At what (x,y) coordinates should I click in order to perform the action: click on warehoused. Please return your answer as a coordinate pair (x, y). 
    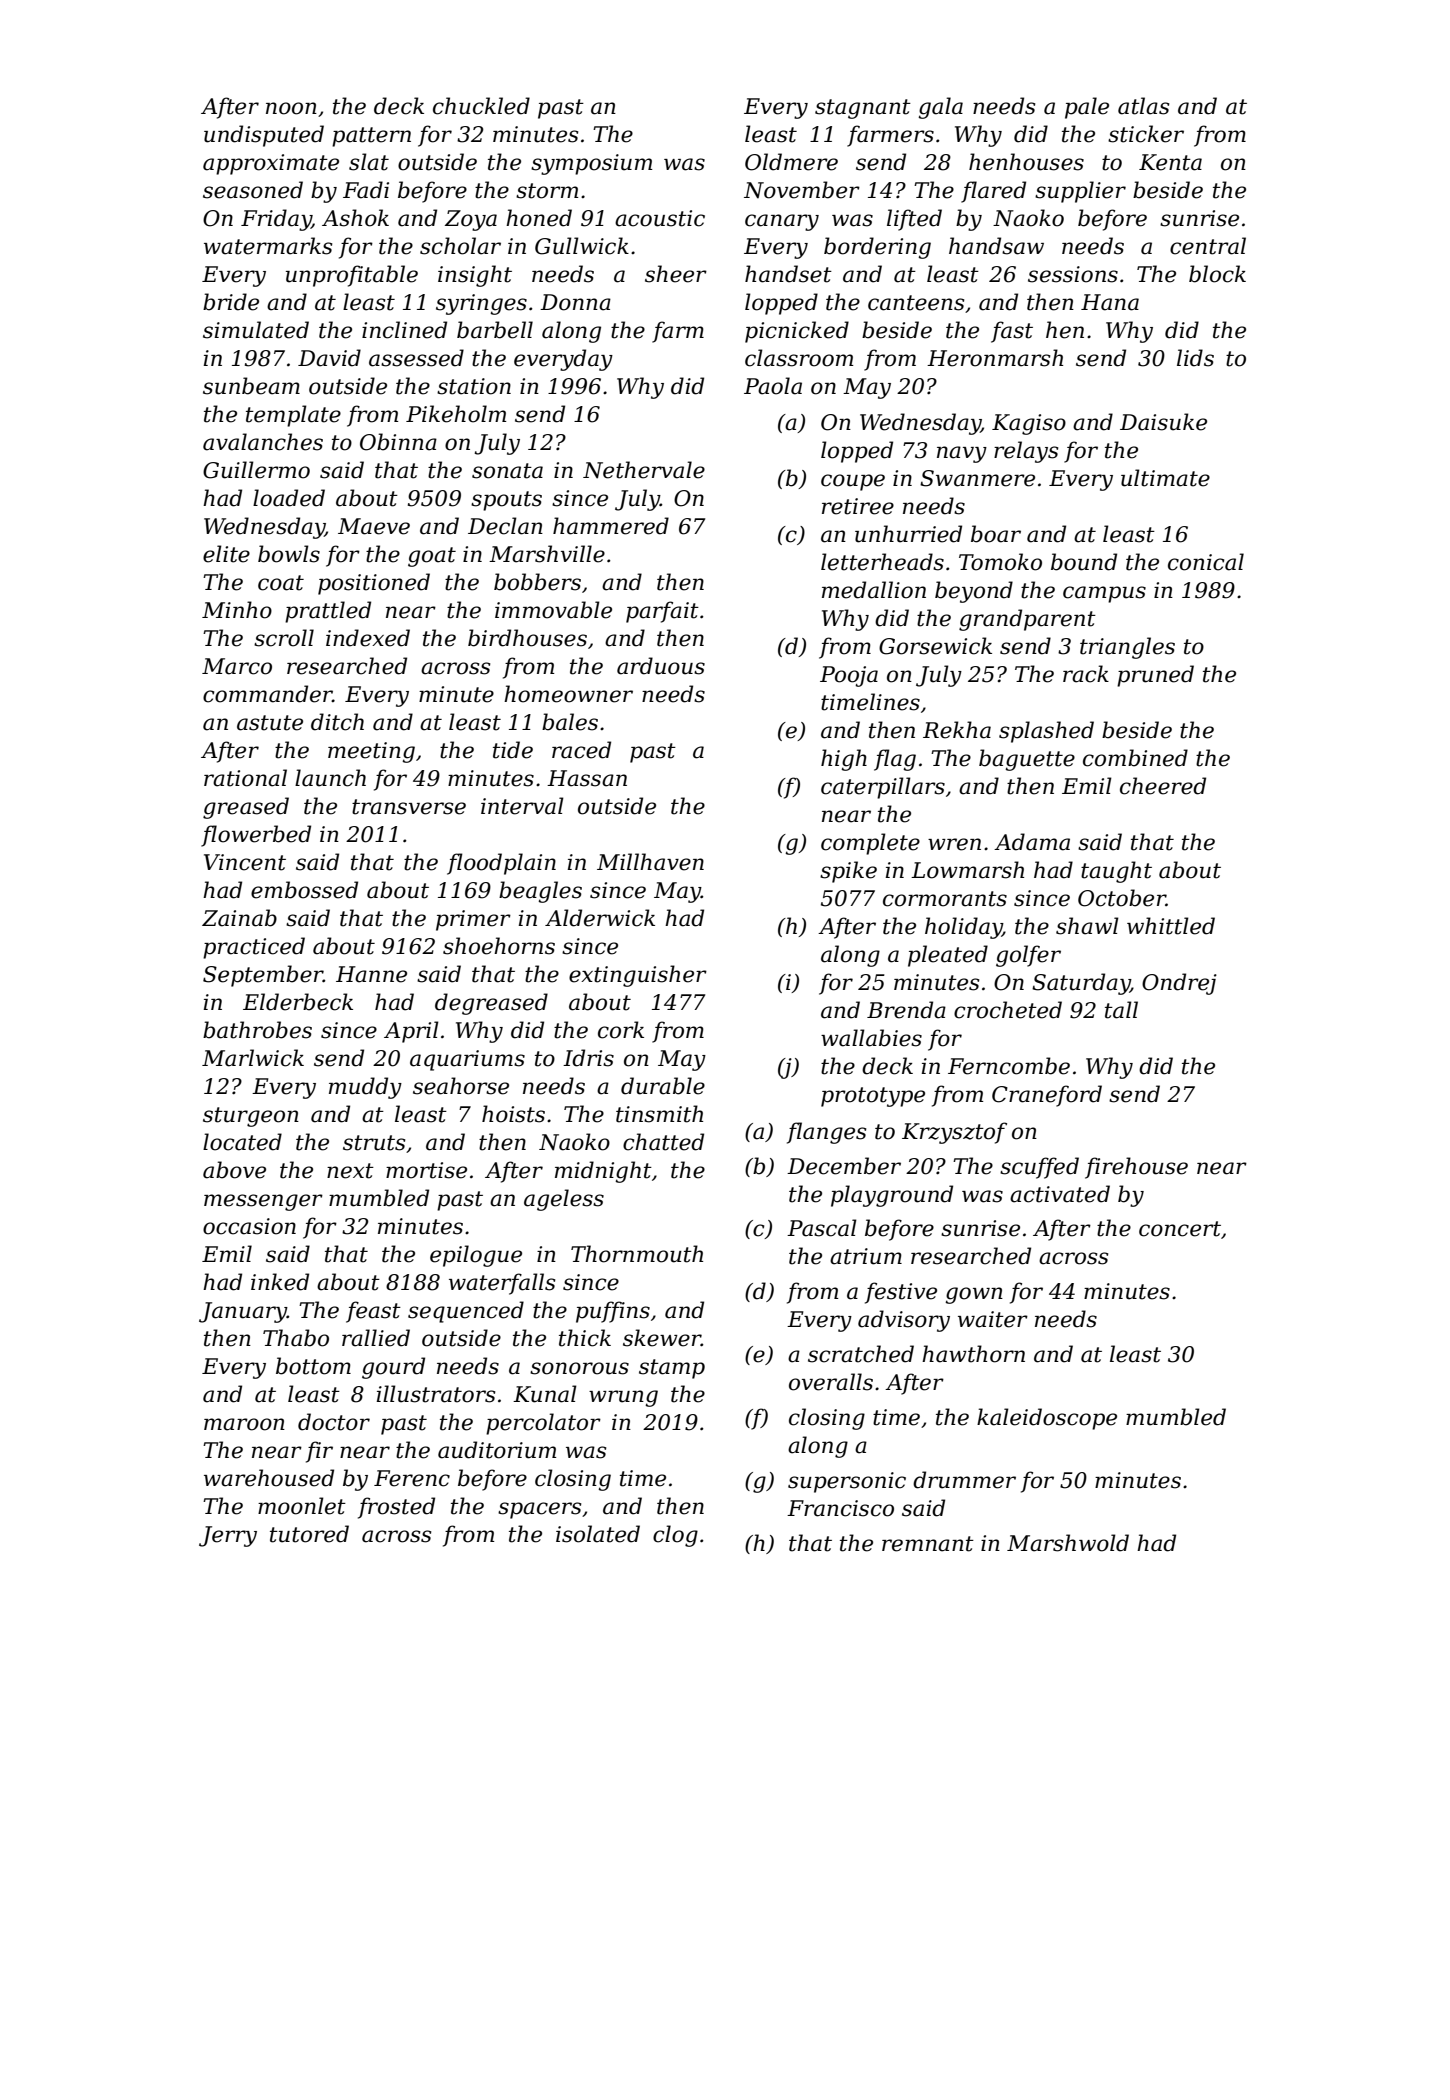
    Looking at the image, I should click on (269, 1478).
